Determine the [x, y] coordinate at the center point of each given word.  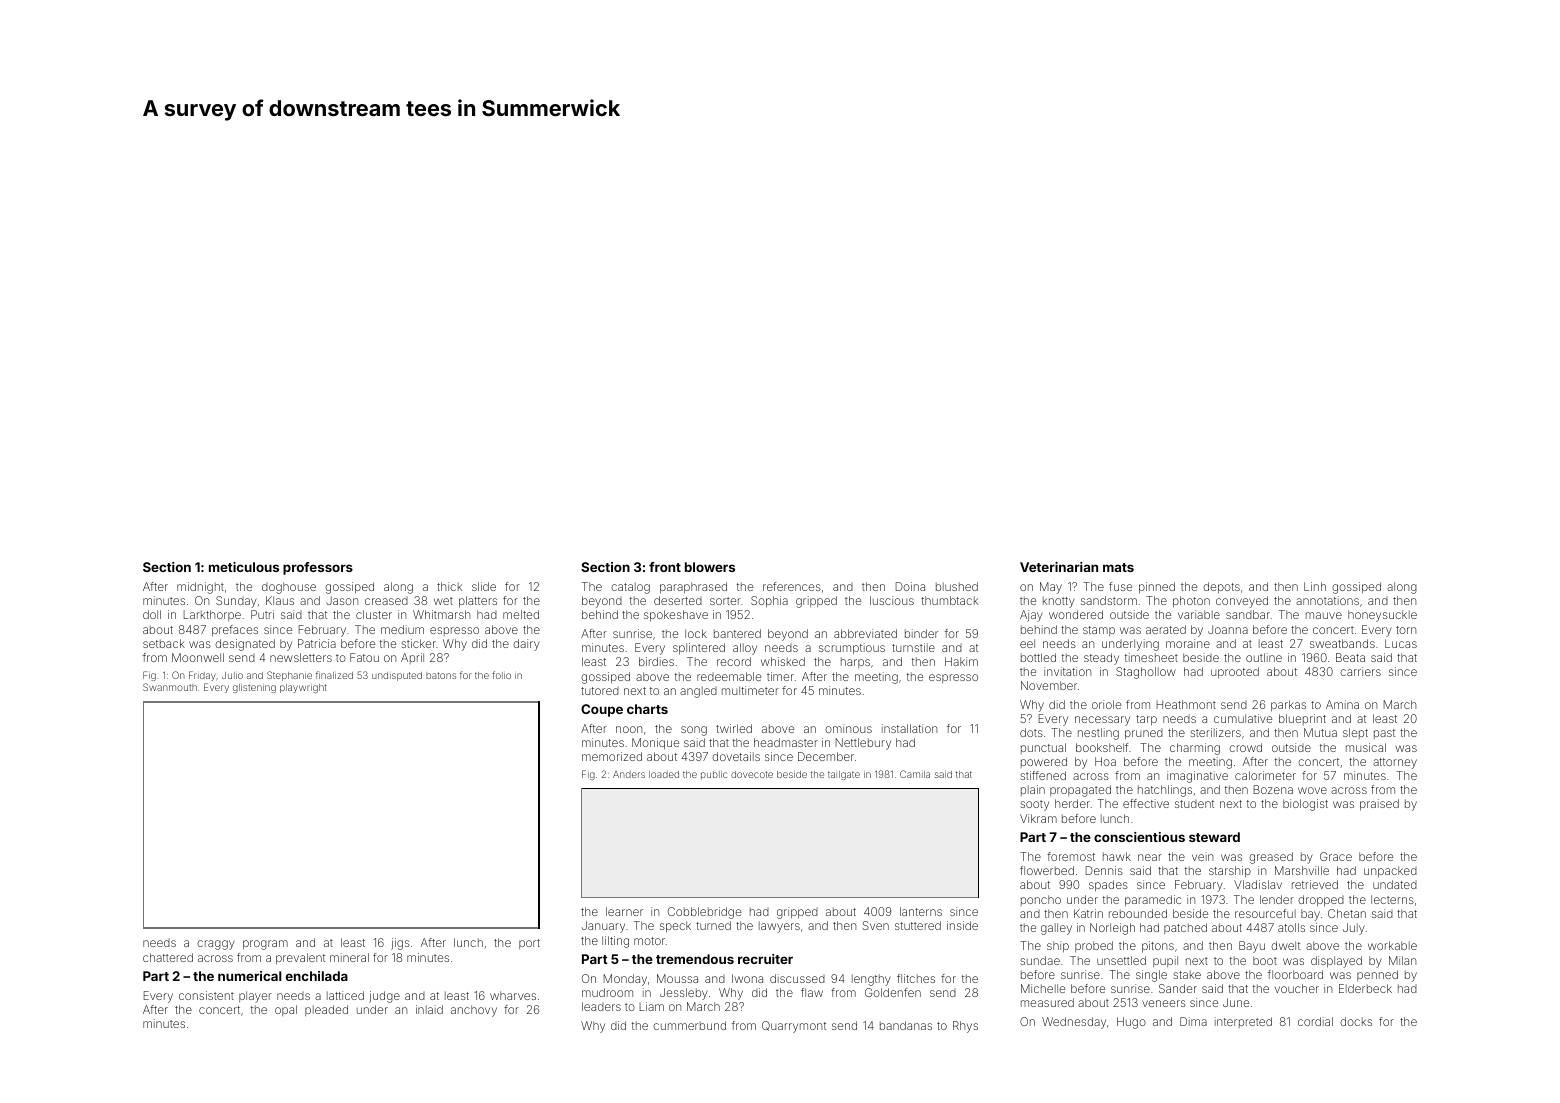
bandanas [906, 1025]
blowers [710, 567]
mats [1118, 567]
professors [318, 568]
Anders [629, 774]
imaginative [1197, 777]
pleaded [326, 1010]
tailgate [844, 775]
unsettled [1121, 960]
